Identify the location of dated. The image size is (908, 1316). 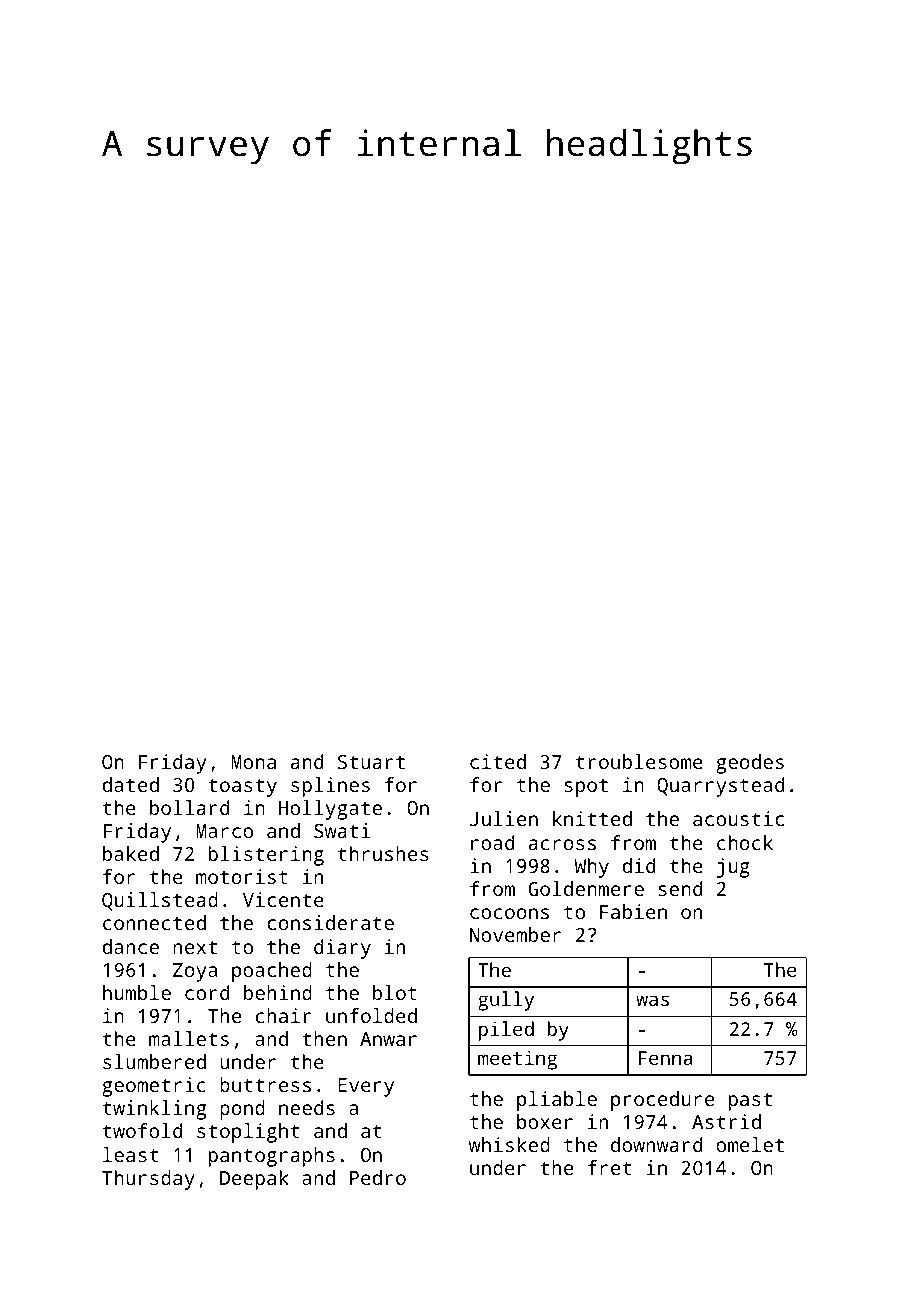
(131, 784).
